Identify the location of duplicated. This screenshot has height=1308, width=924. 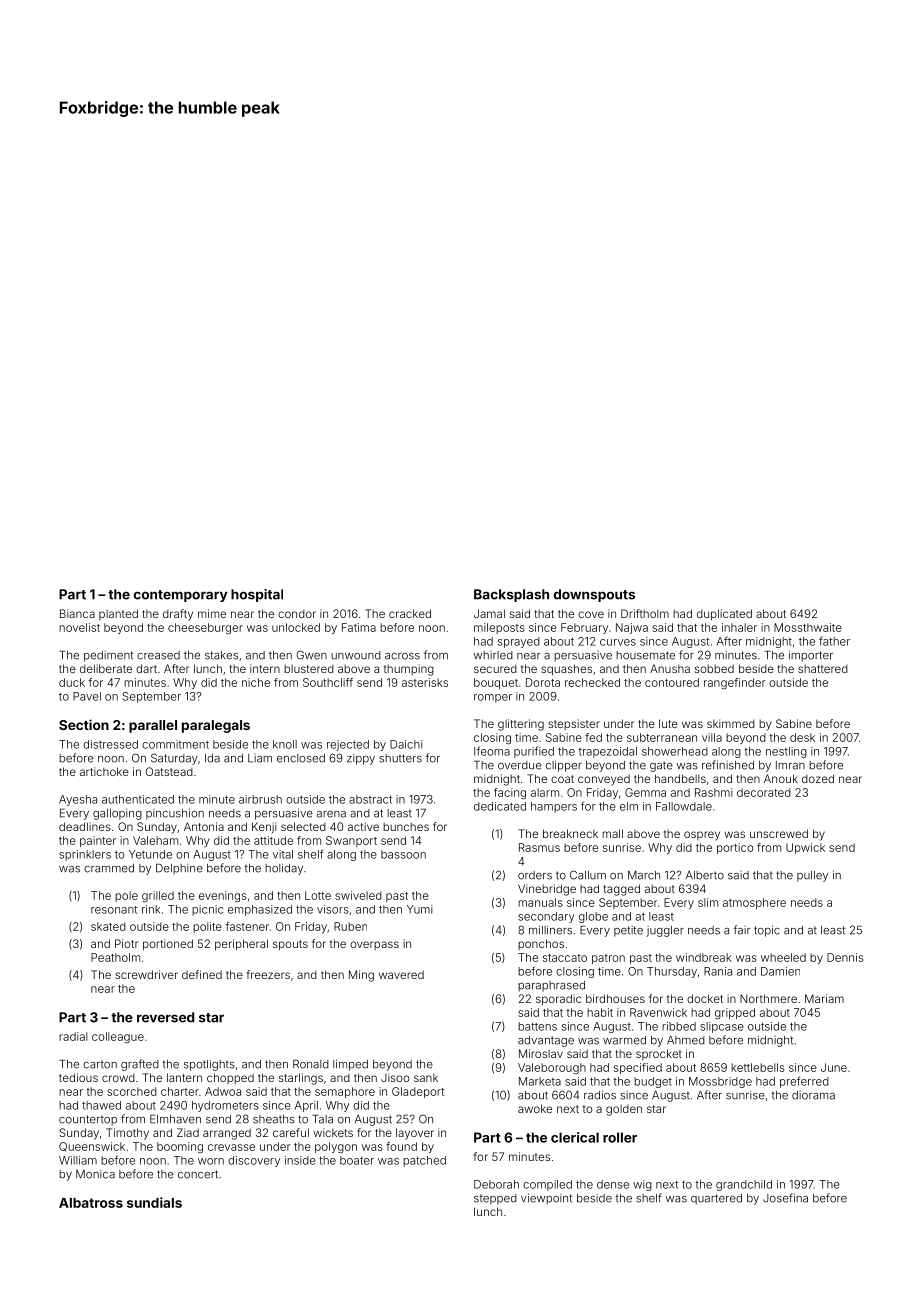
(724, 615).
